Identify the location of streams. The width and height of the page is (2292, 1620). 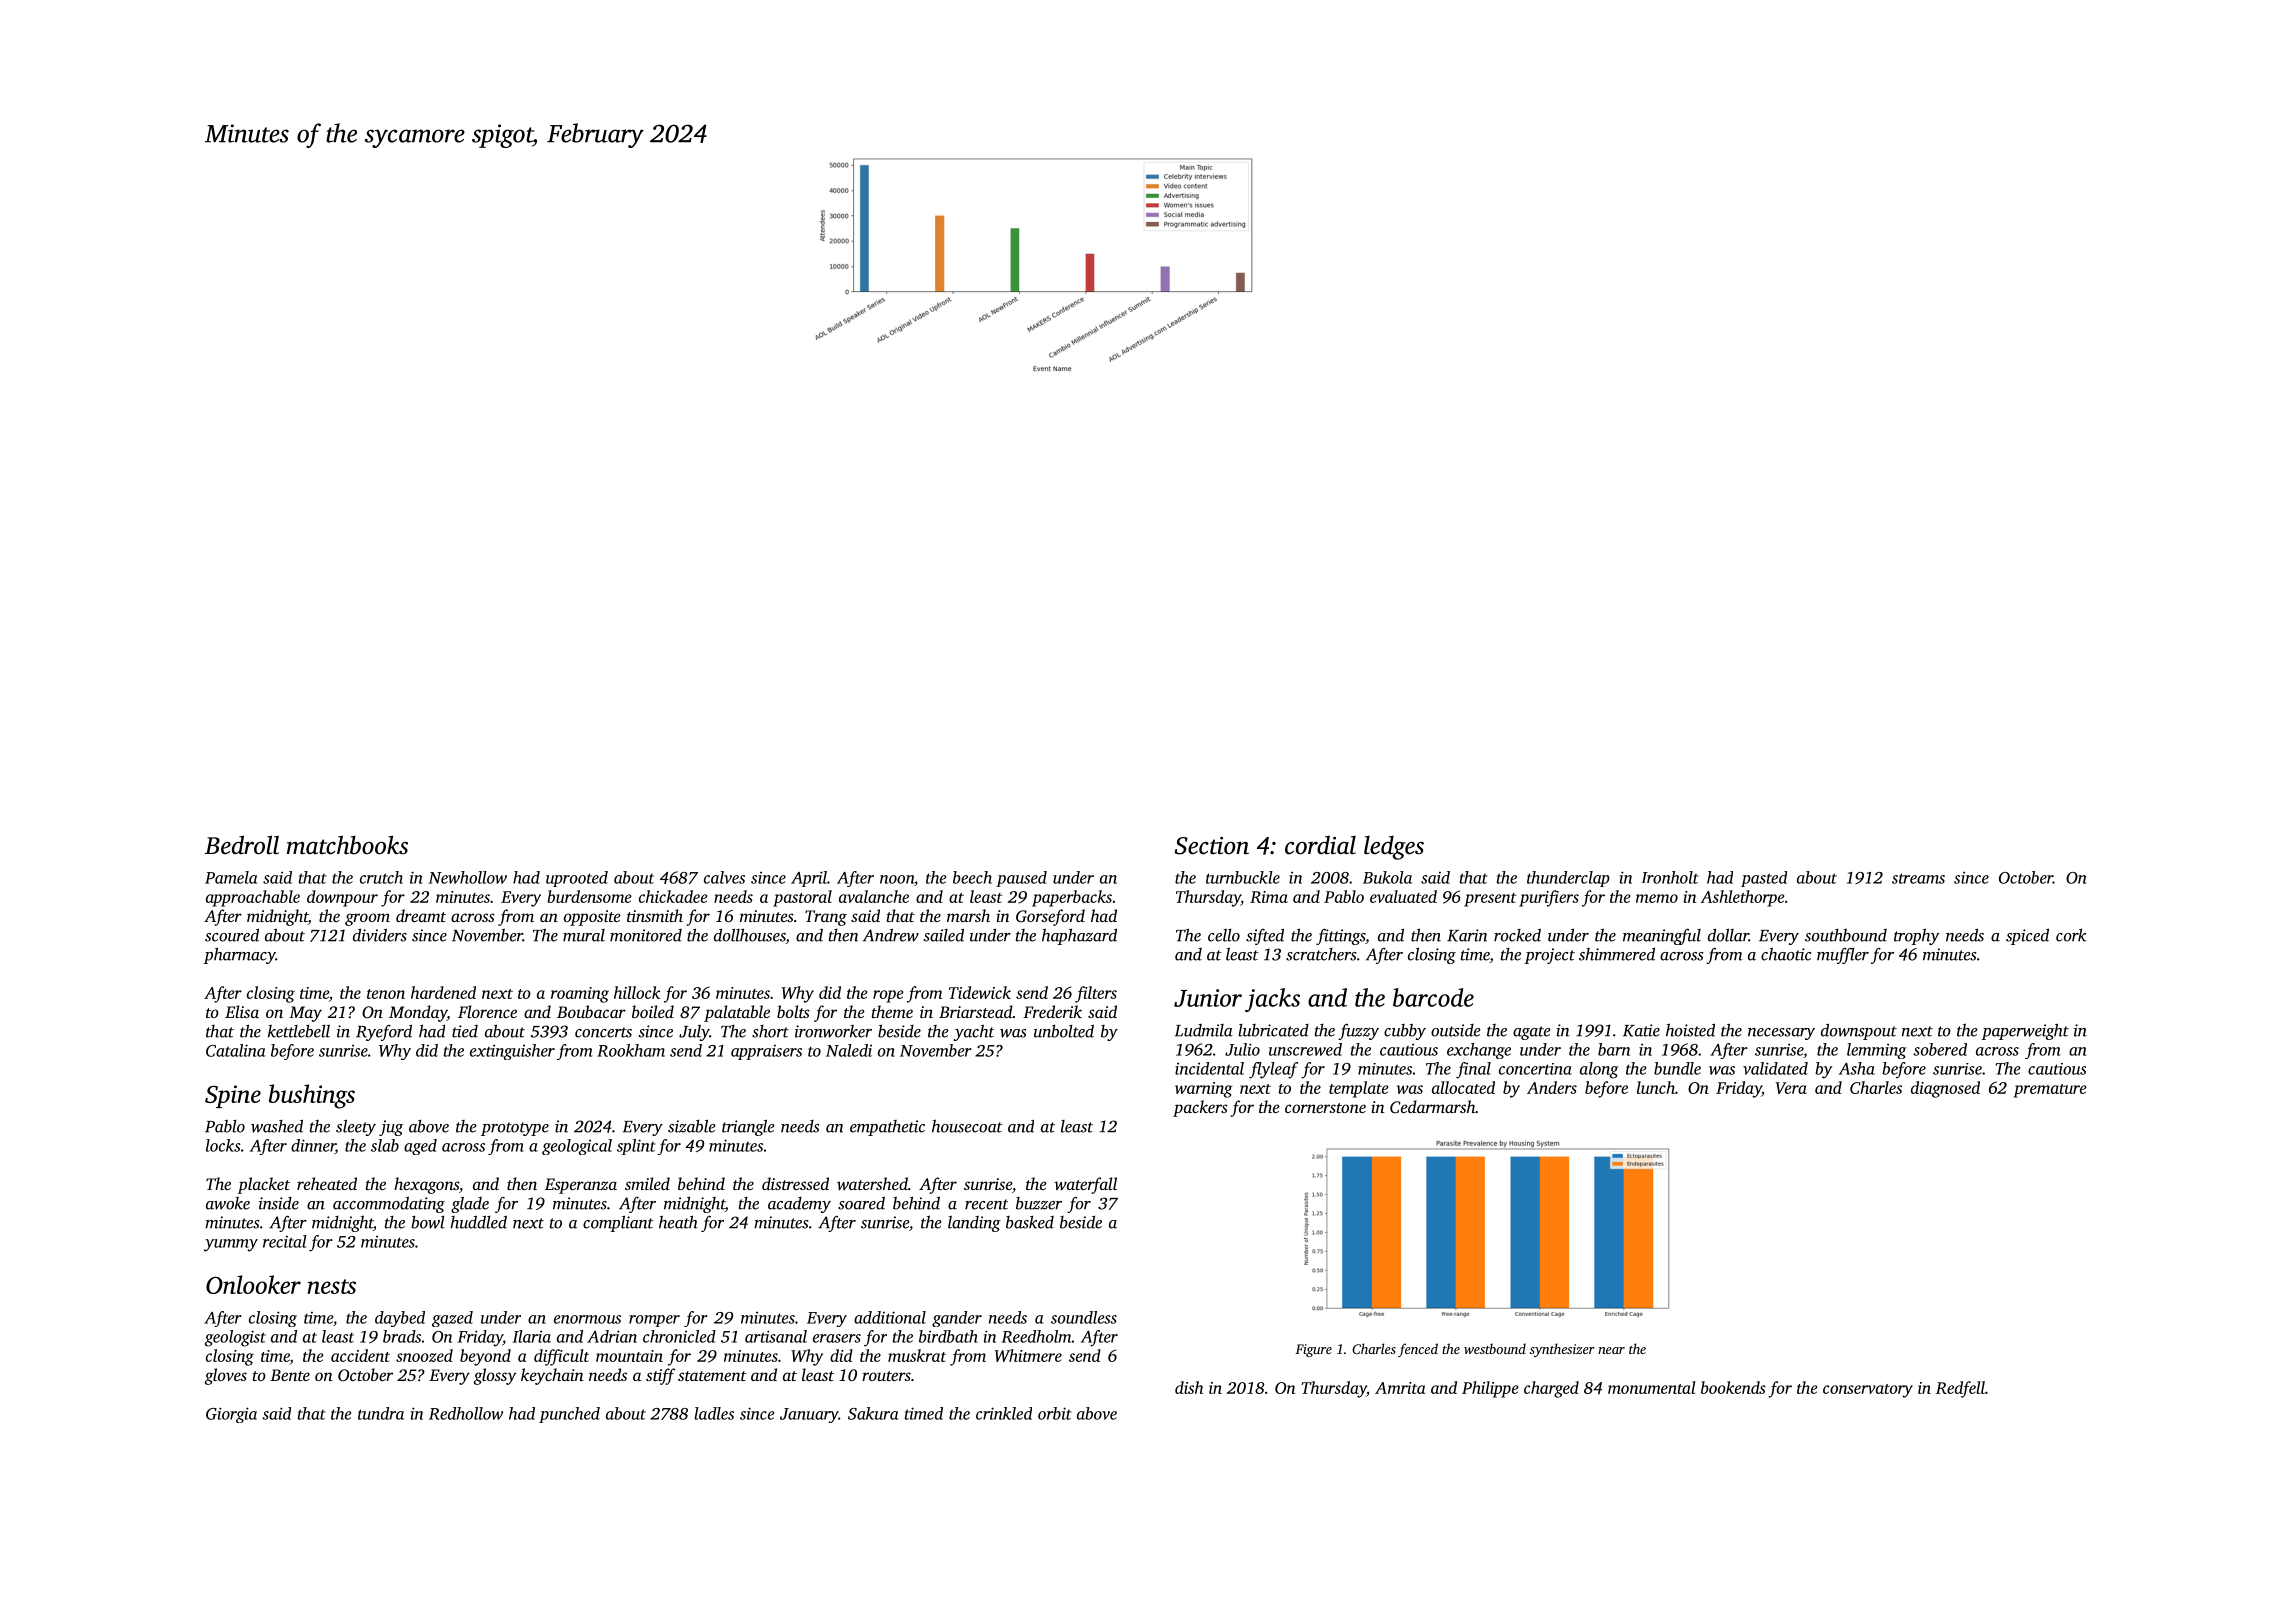
(1918, 878).
